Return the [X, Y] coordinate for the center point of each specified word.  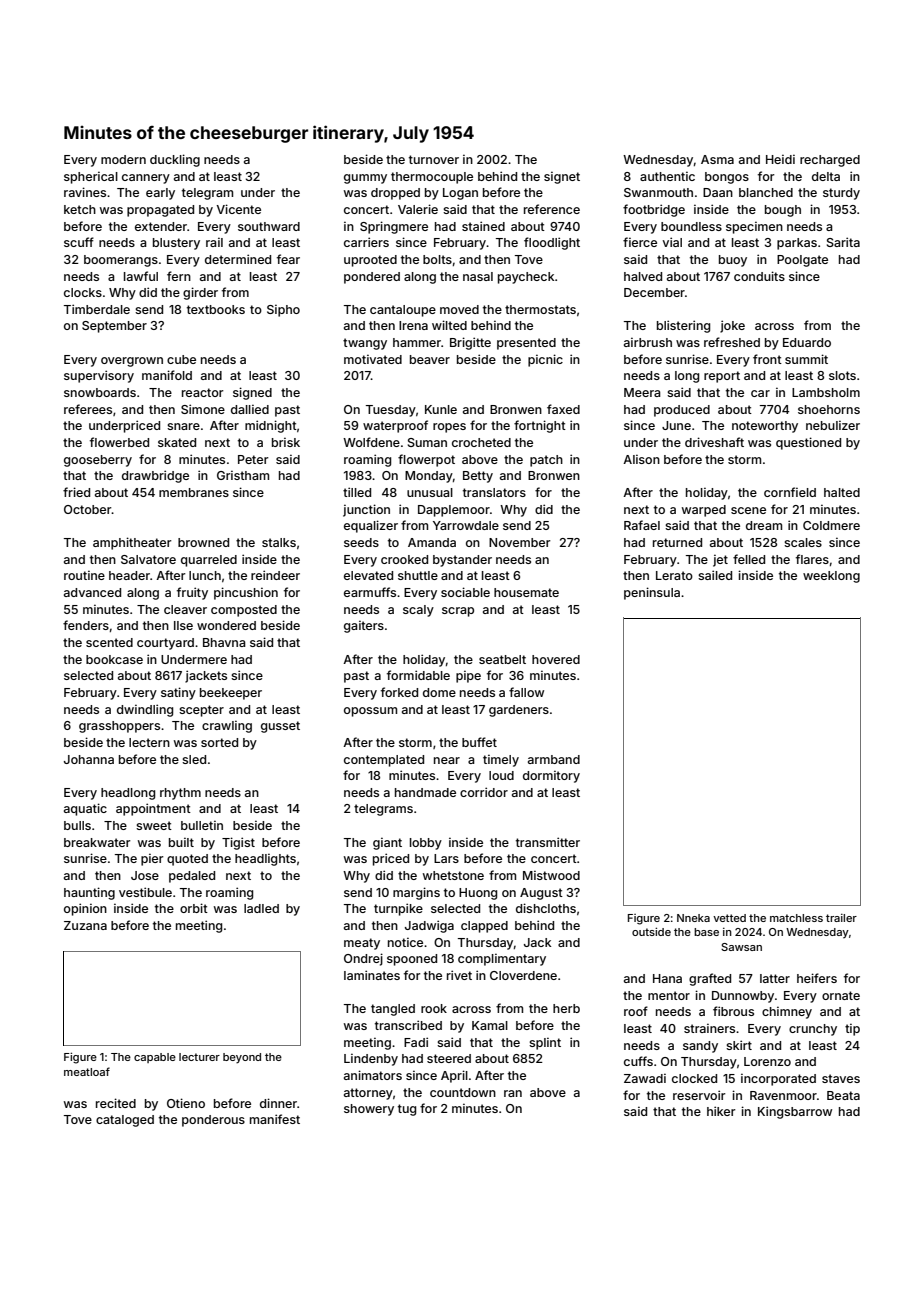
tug [407, 1110]
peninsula [652, 593]
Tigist [238, 843]
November [520, 542]
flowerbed [119, 442]
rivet [459, 975]
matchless [796, 918]
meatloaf [87, 1071]
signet [562, 177]
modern [123, 159]
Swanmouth [658, 192]
